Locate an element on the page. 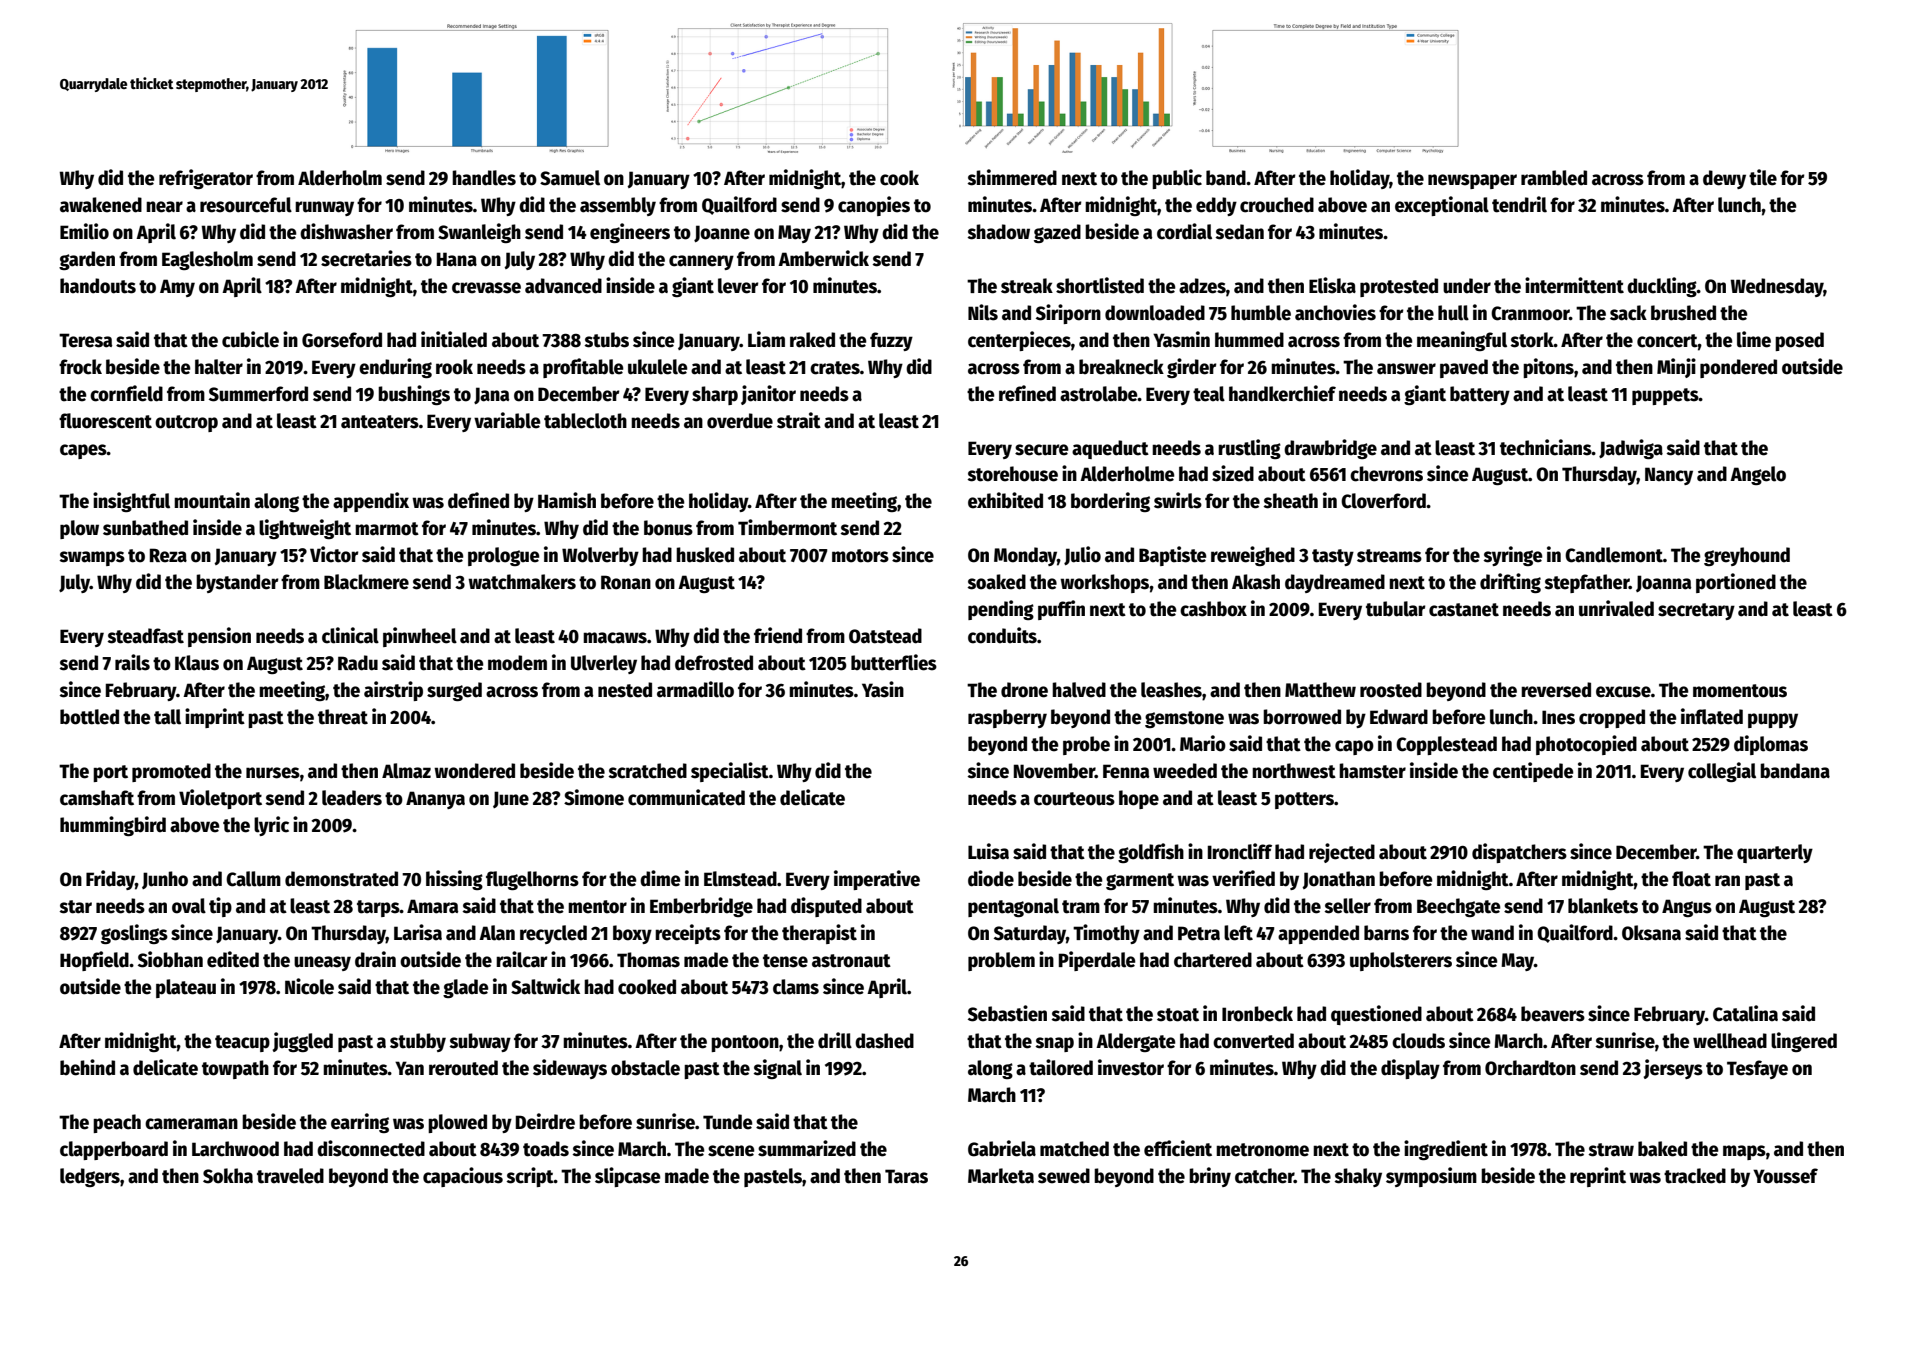  Samuel is located at coordinates (570, 178).
